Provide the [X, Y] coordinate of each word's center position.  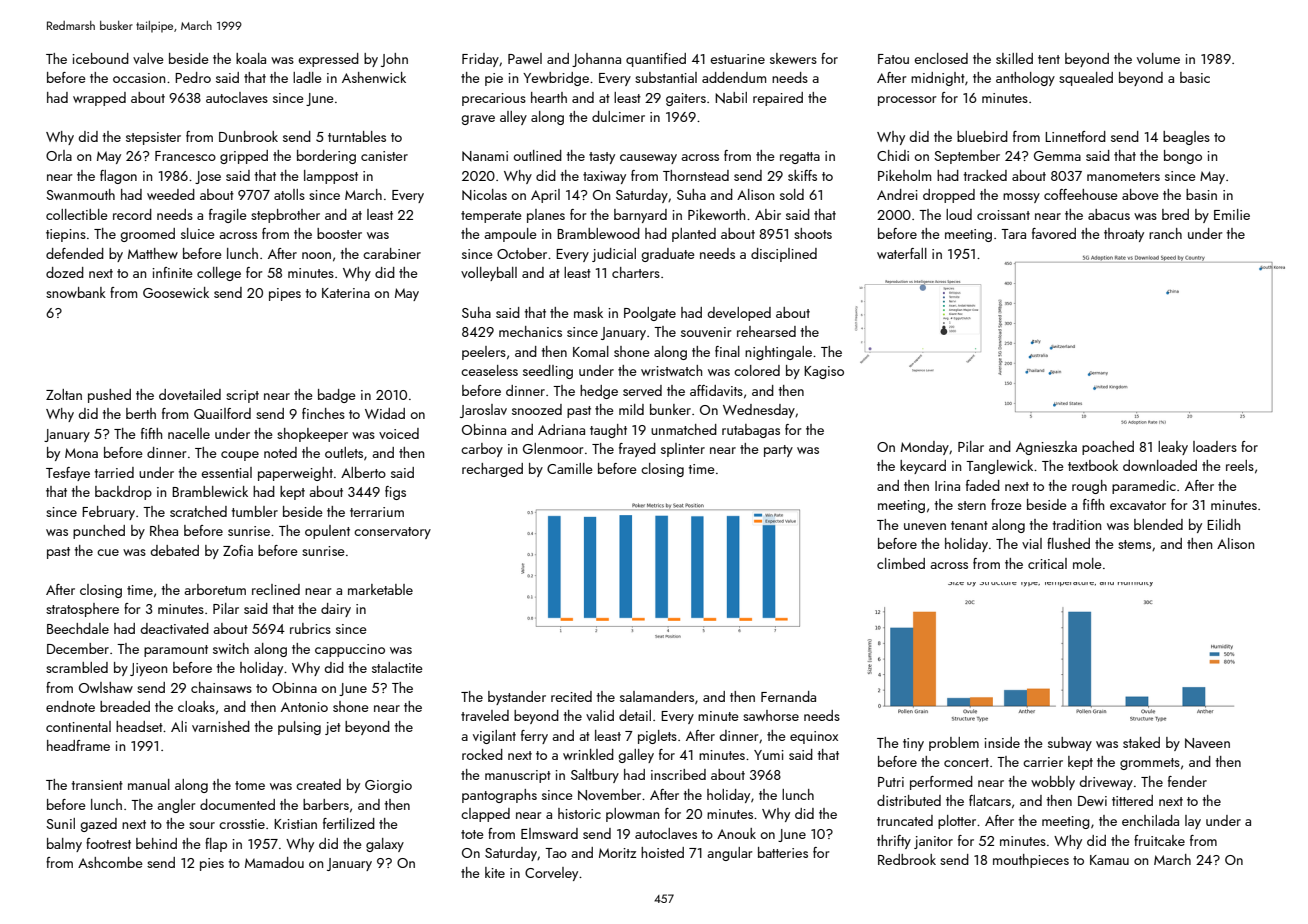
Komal [591, 351]
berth [141, 413]
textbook [1093, 465]
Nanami [485, 156]
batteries [783, 852]
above [1140, 194]
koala [251, 58]
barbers [326, 804]
